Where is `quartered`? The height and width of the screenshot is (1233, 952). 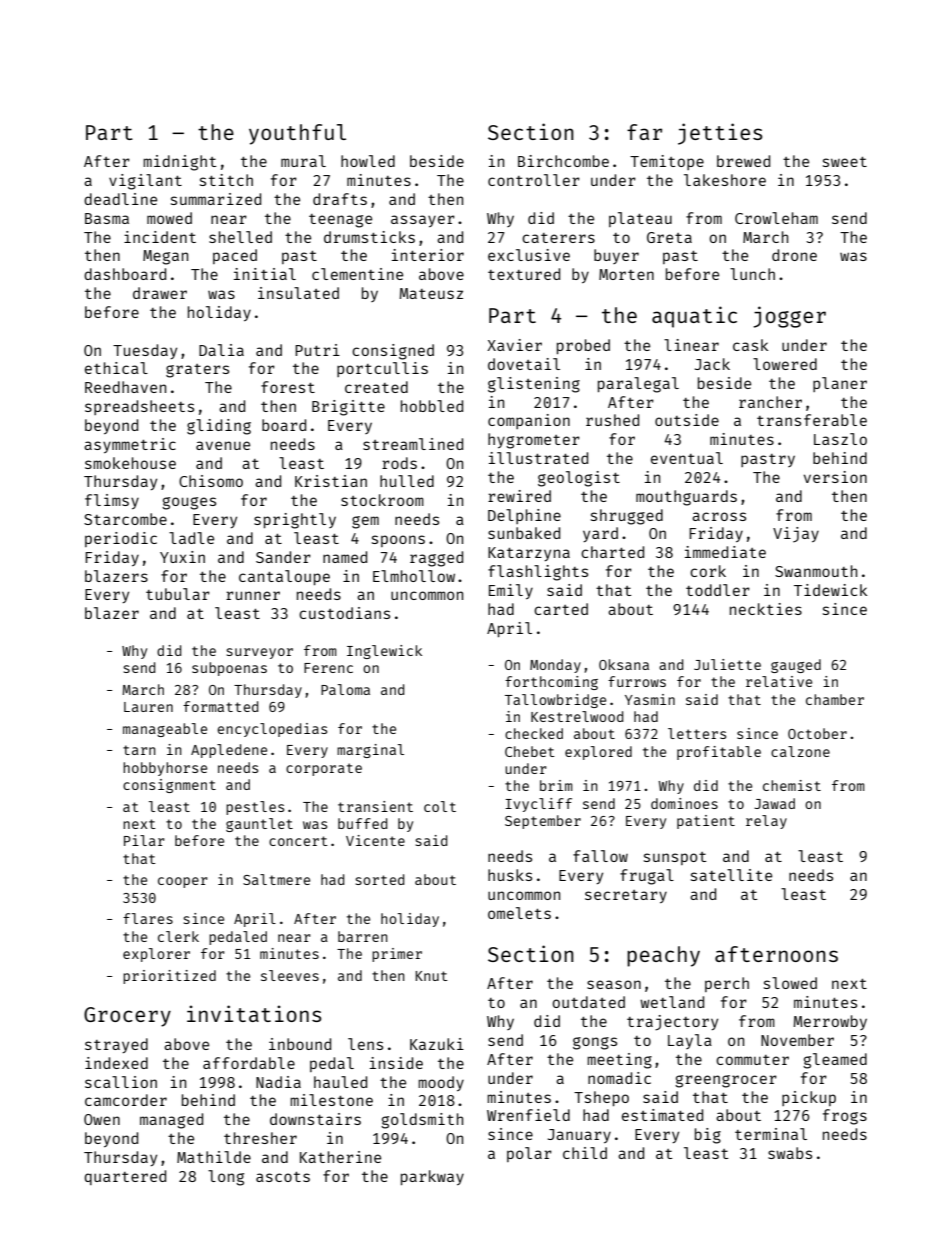
quartered is located at coordinates (125, 1177).
